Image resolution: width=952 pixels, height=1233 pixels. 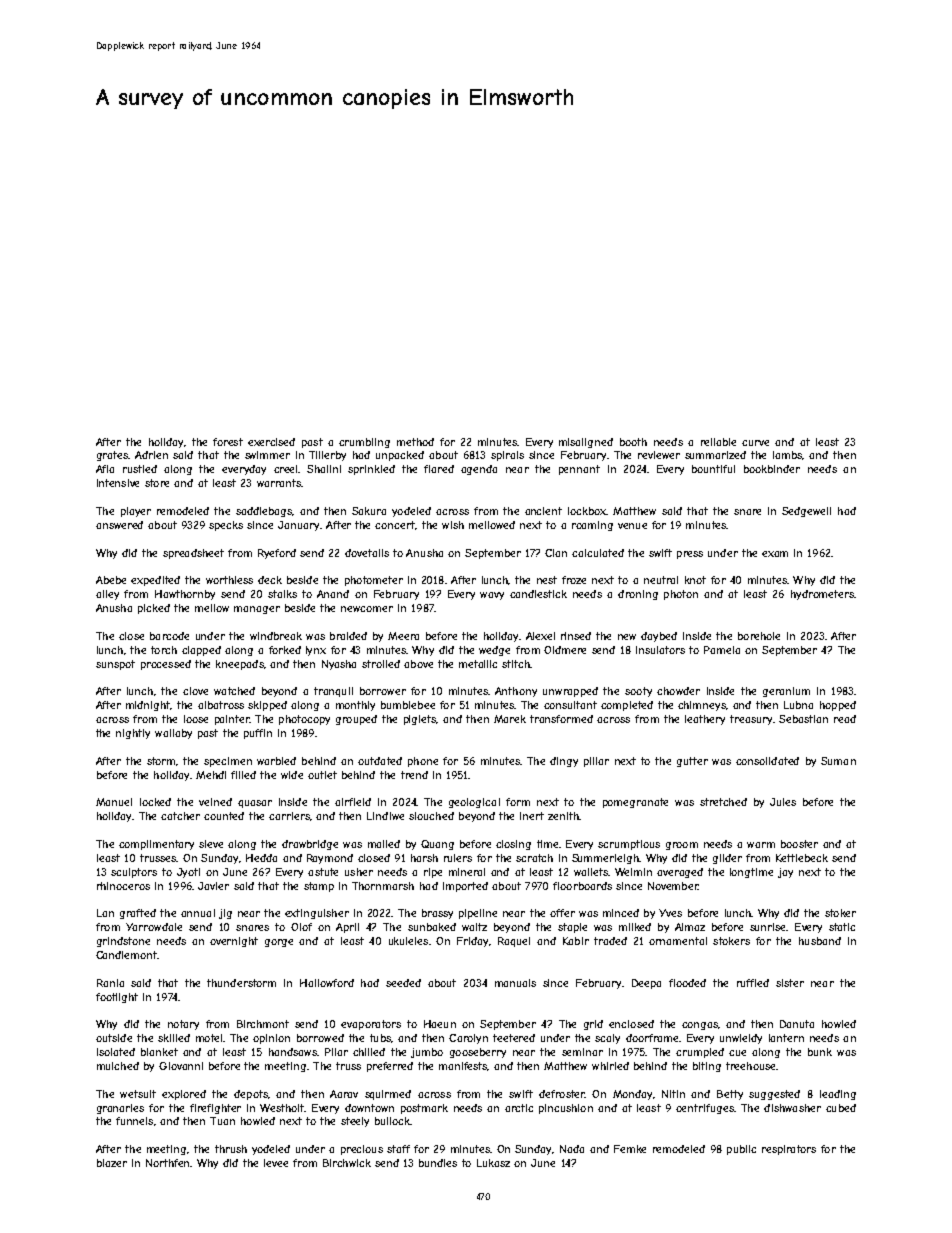 What do you see at coordinates (347, 1163) in the document?
I see `Birchwick` at bounding box center [347, 1163].
